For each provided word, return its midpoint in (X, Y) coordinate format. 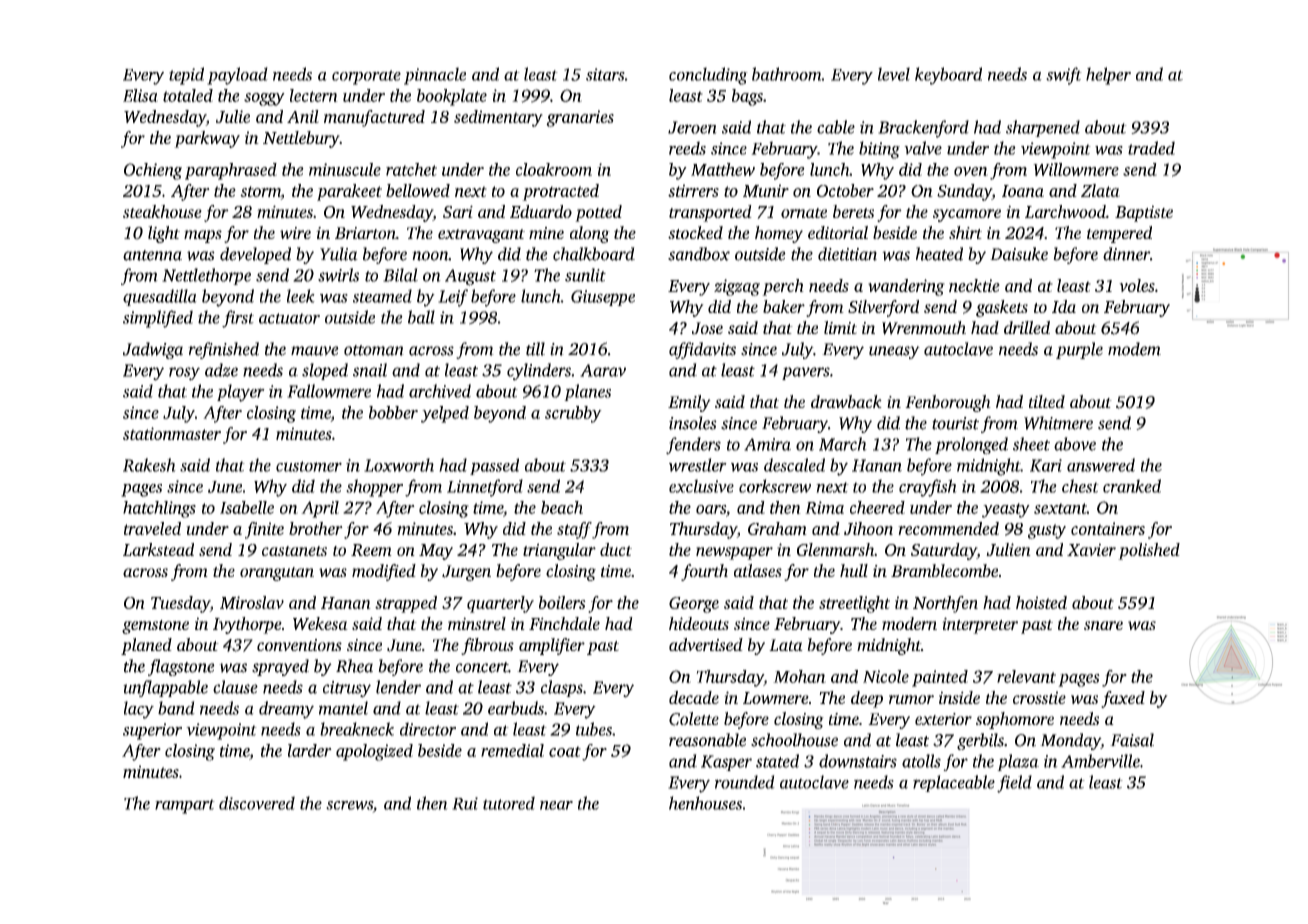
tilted (1047, 401)
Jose (707, 328)
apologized (374, 752)
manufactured (374, 118)
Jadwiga (153, 350)
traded (1151, 148)
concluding (708, 76)
